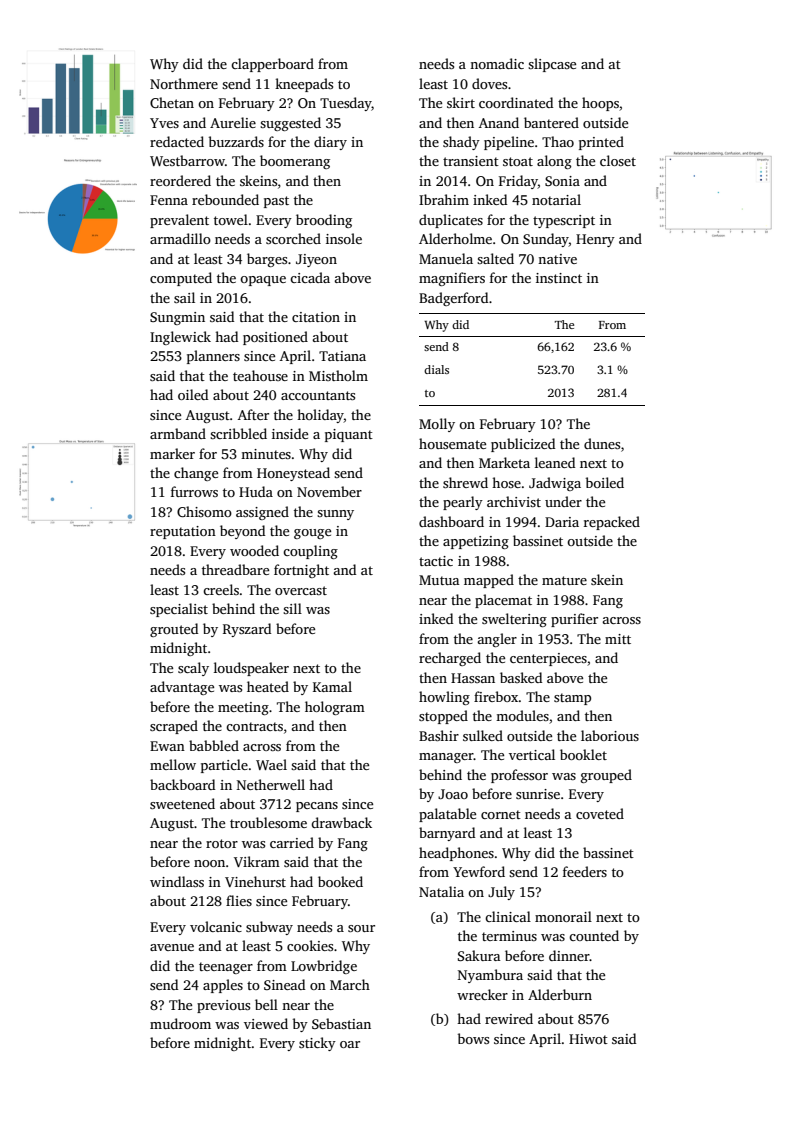 The width and height of the image is (795, 1128). I want to click on sunny, so click(335, 515).
